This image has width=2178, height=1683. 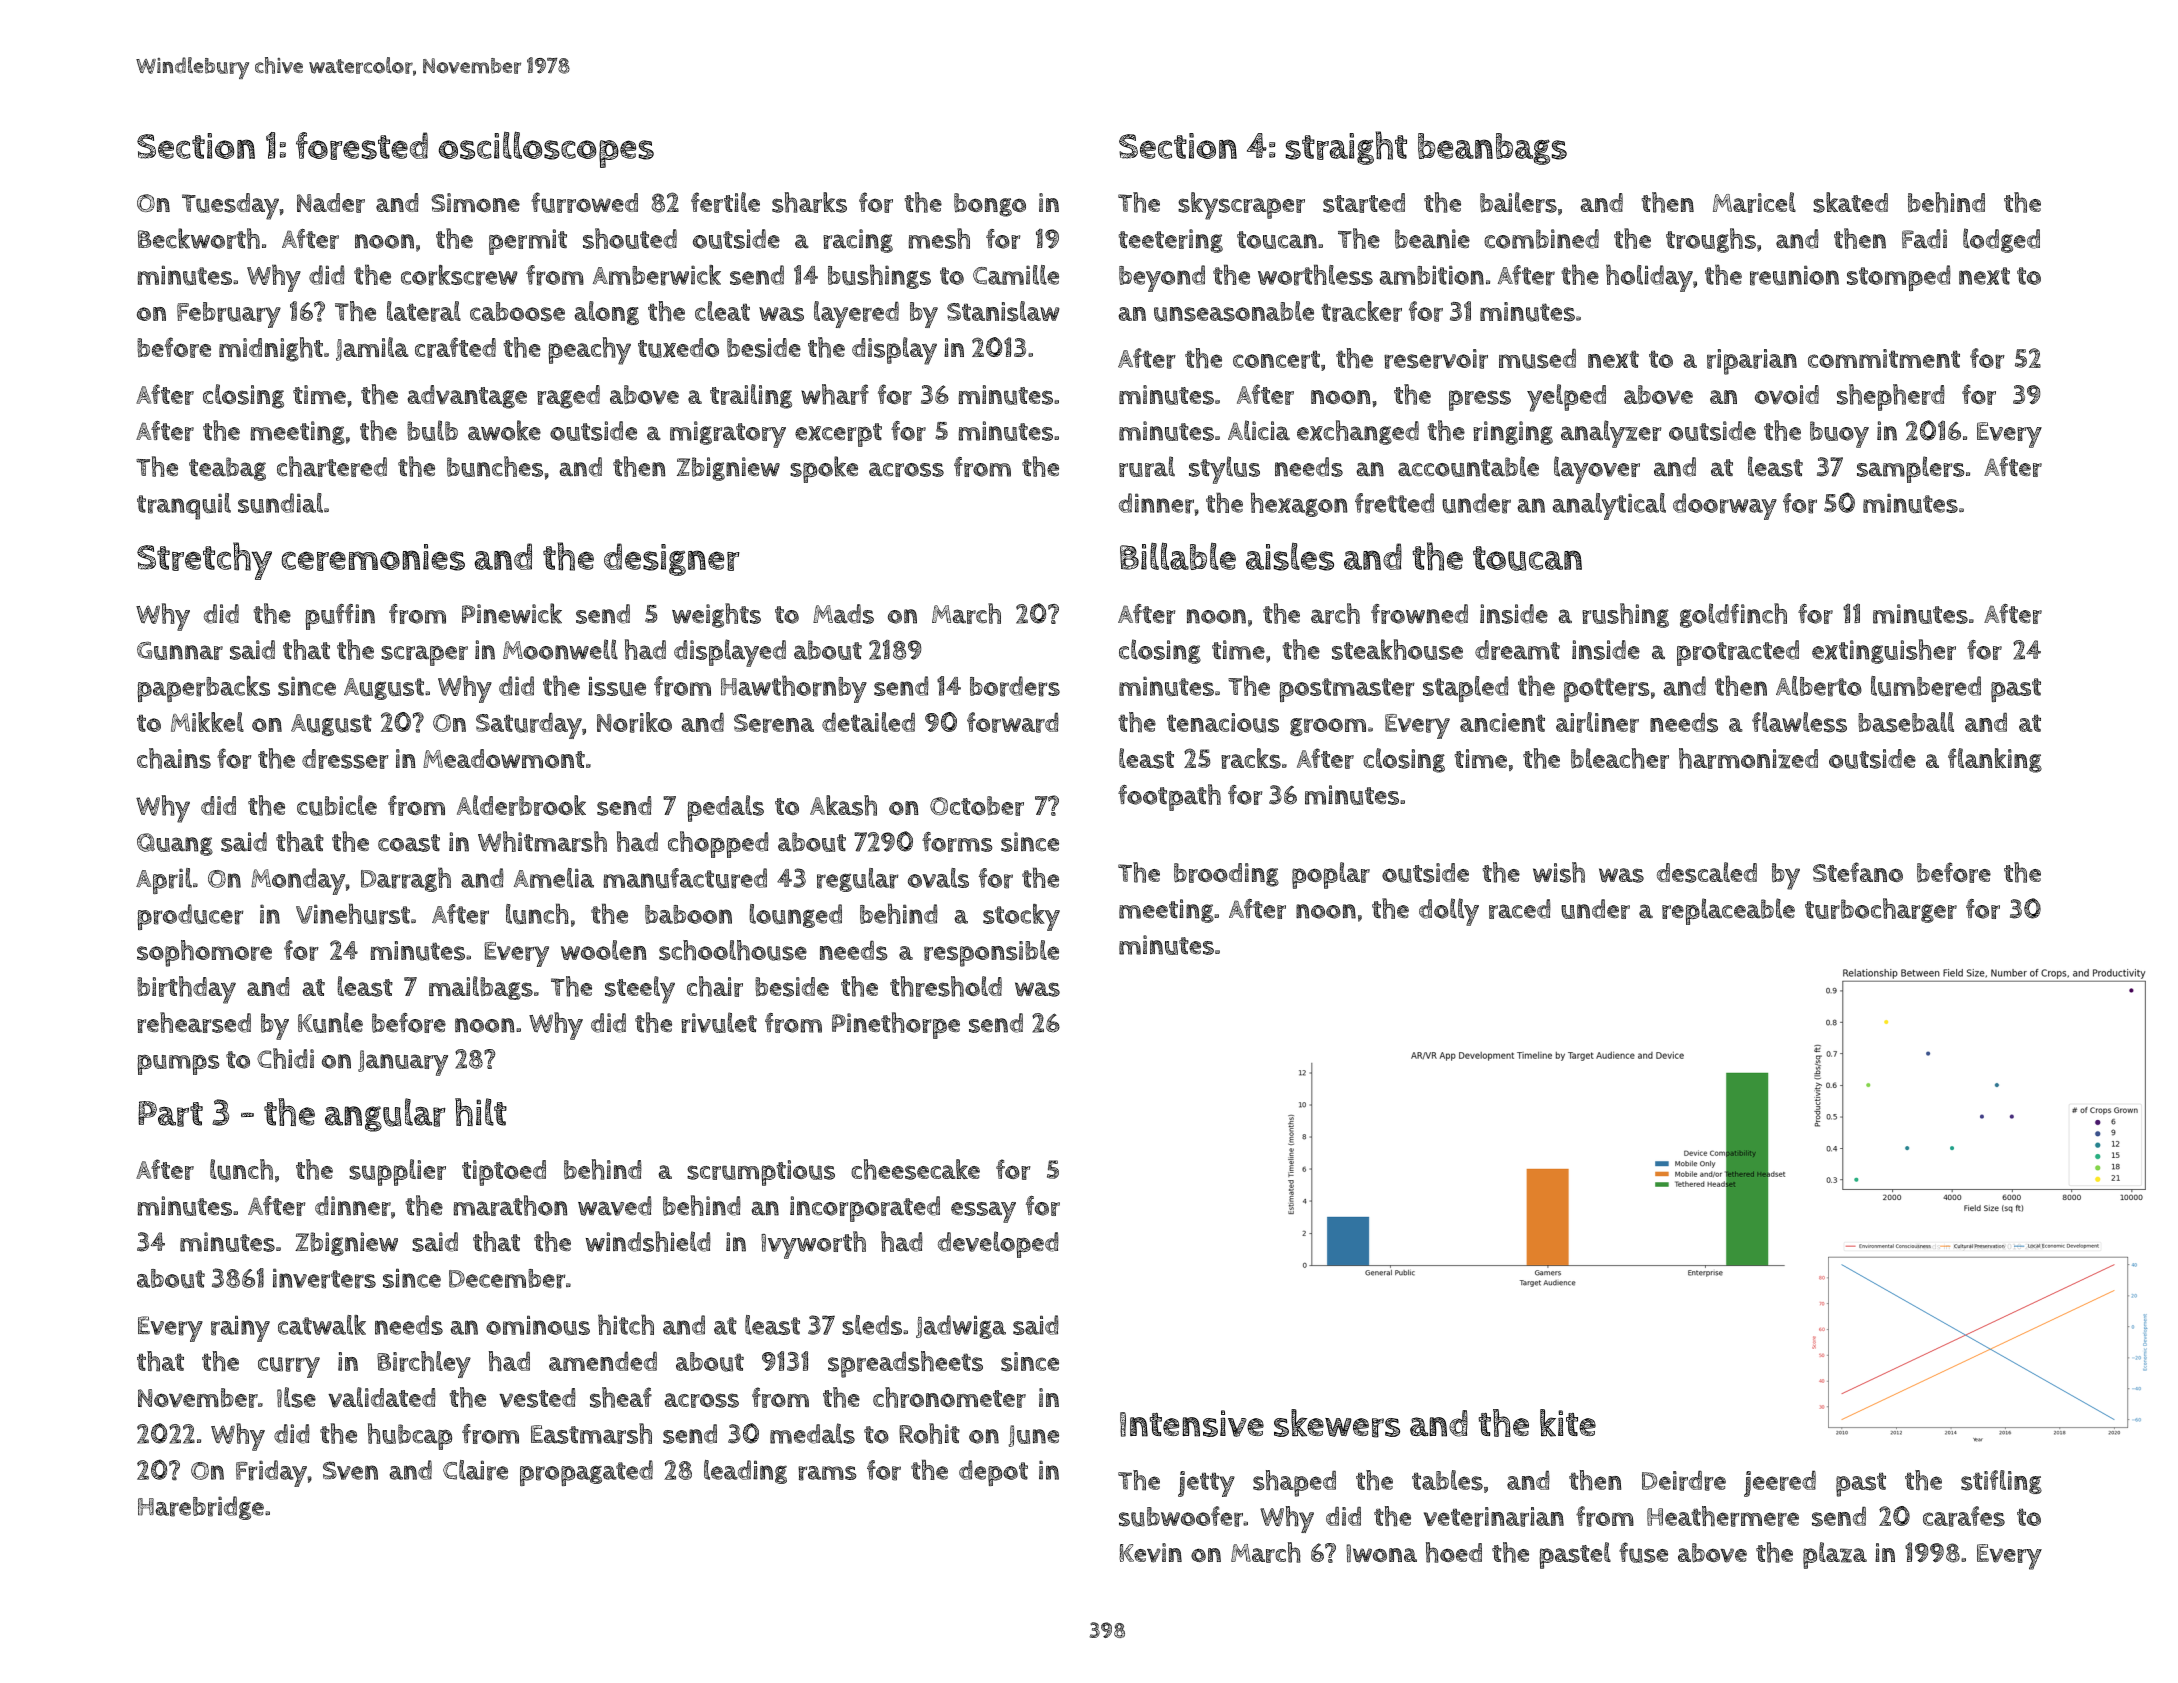 What do you see at coordinates (1850, 202) in the image?
I see `skated` at bounding box center [1850, 202].
